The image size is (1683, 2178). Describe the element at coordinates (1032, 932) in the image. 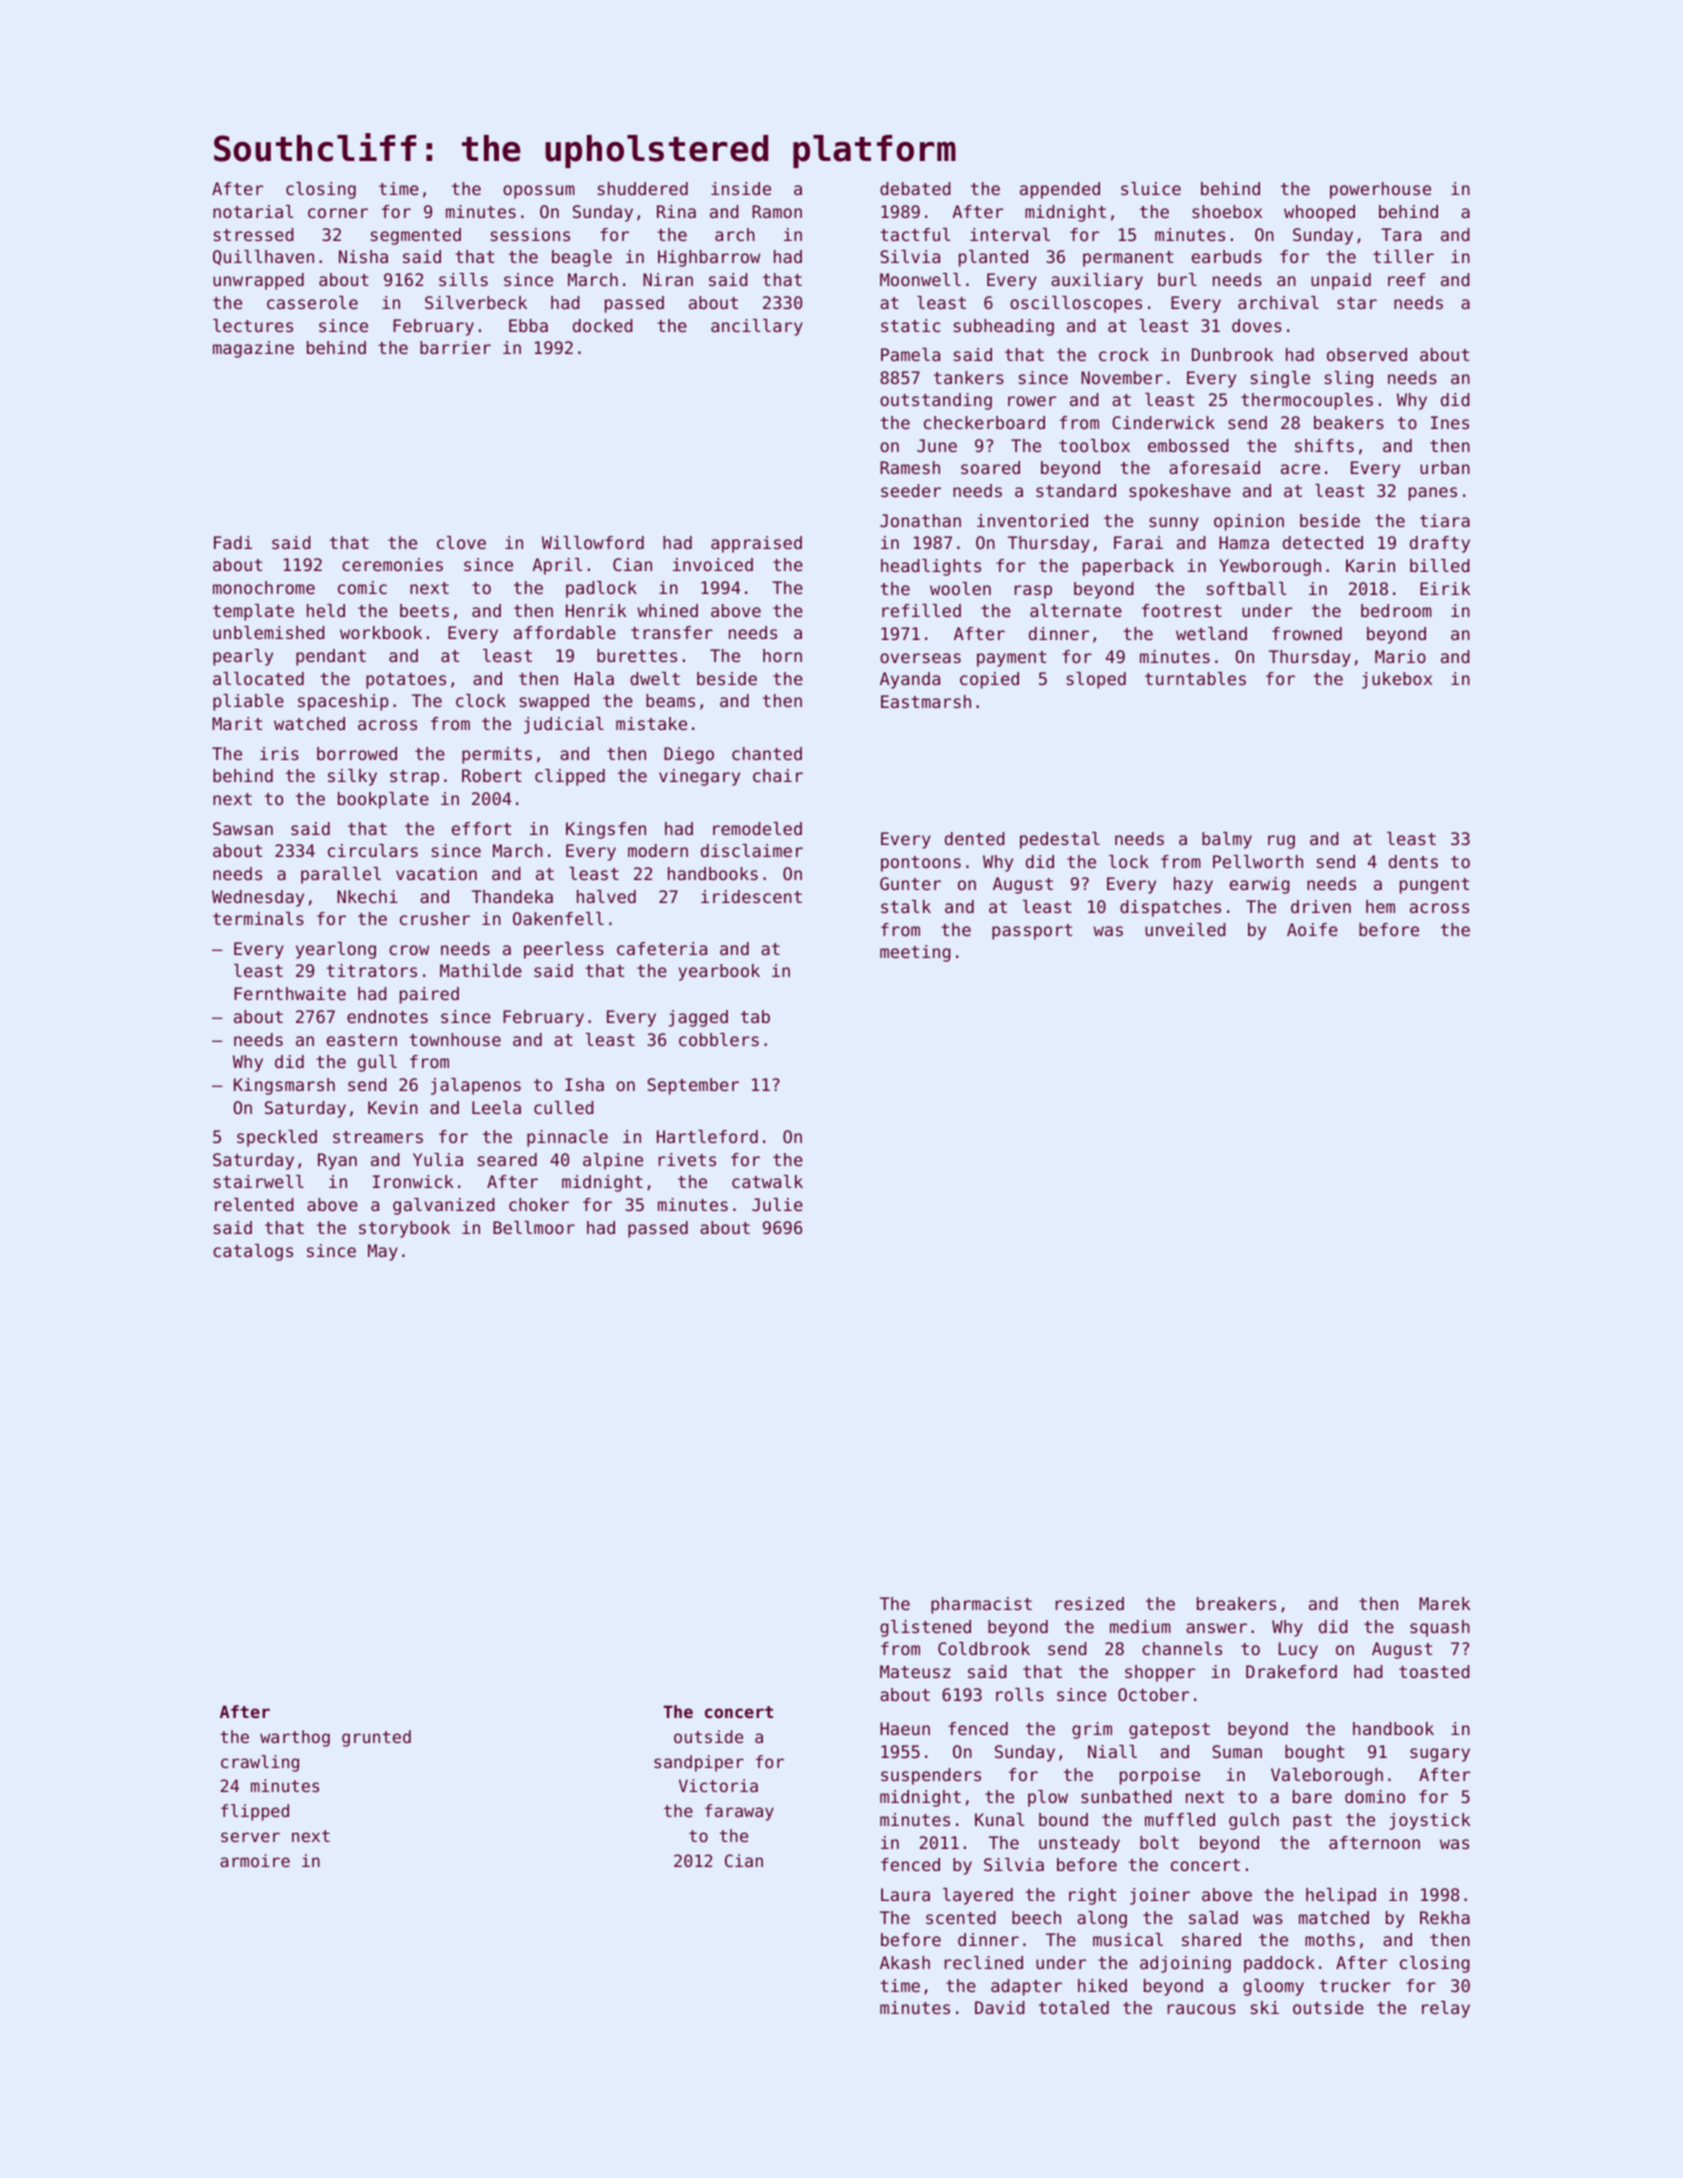

I see `passport` at that location.
